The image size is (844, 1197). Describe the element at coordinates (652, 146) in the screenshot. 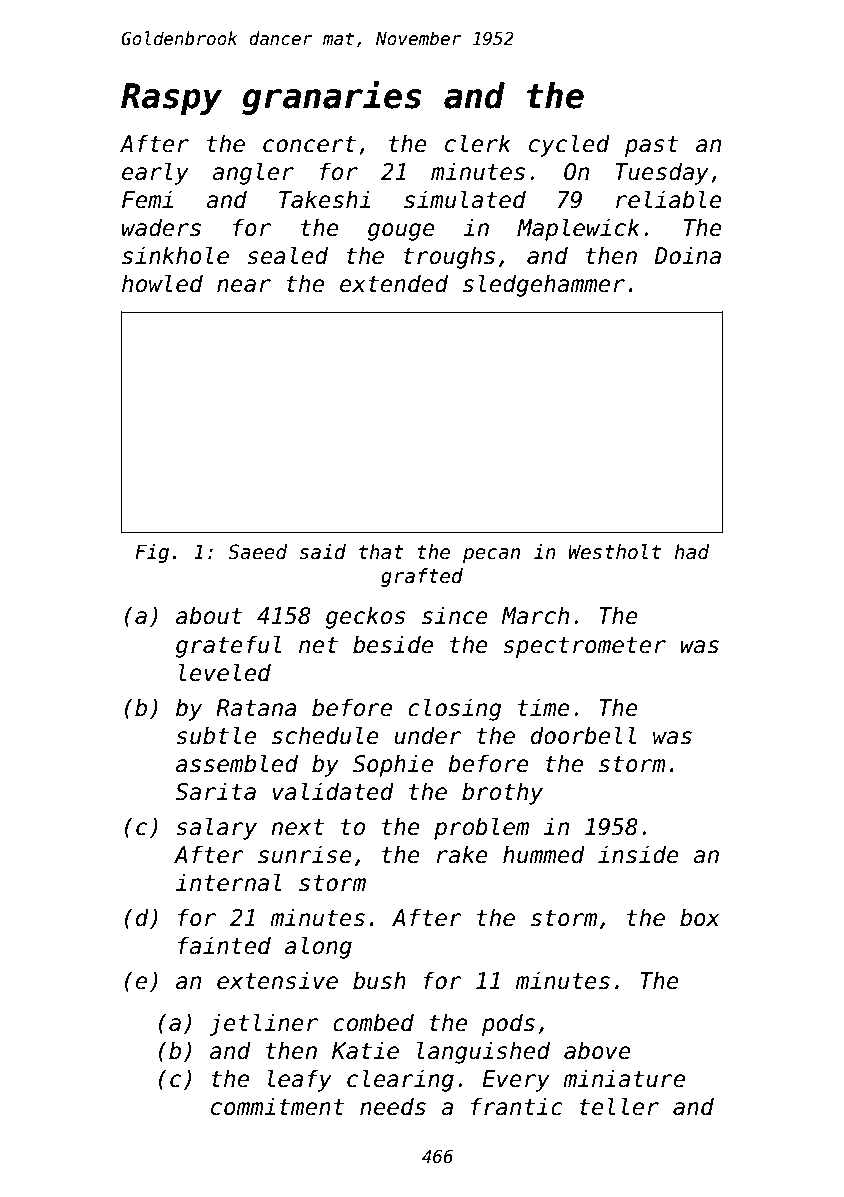

I see `past` at that location.
